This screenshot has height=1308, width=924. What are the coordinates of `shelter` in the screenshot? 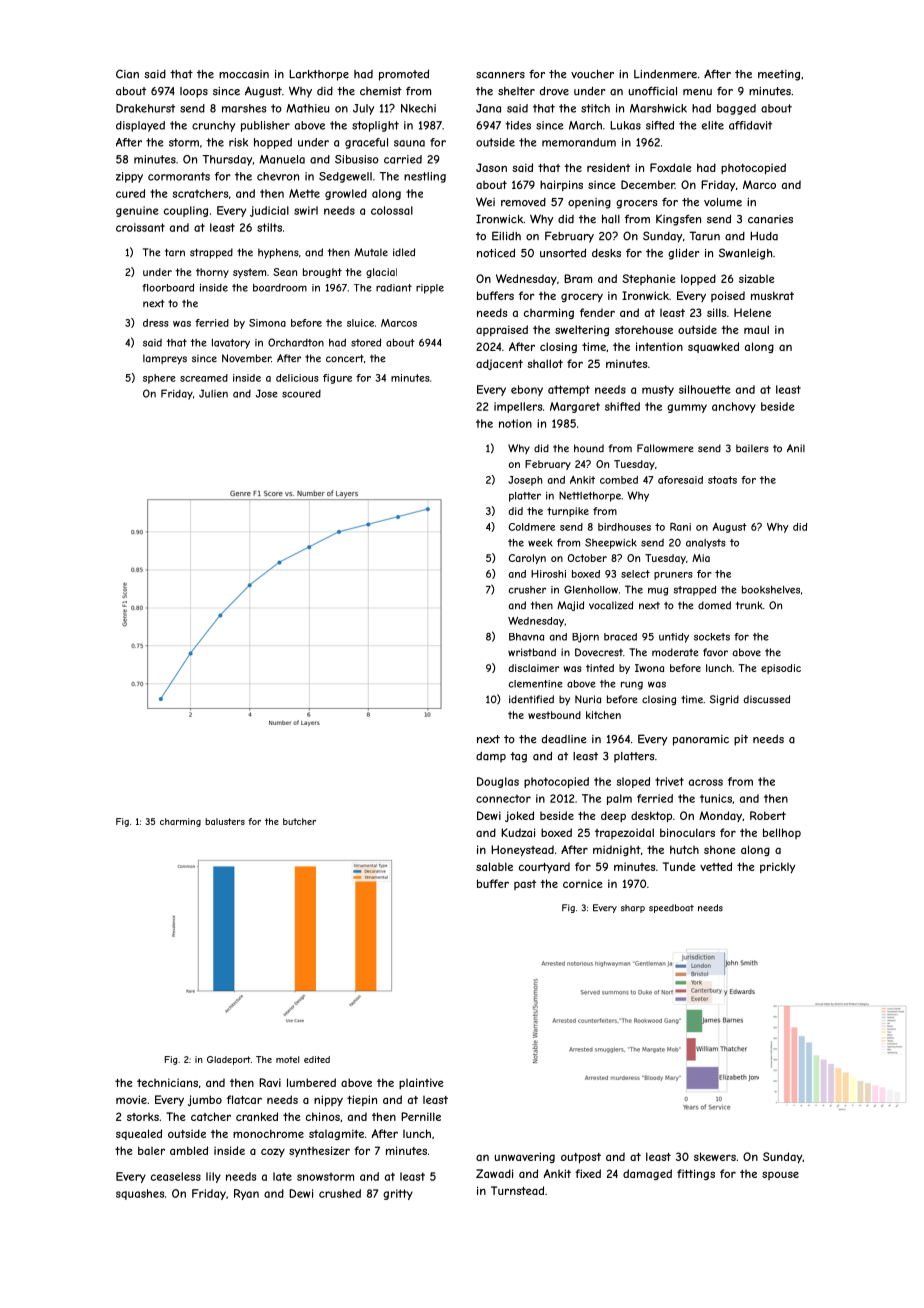 It's located at (516, 91).
